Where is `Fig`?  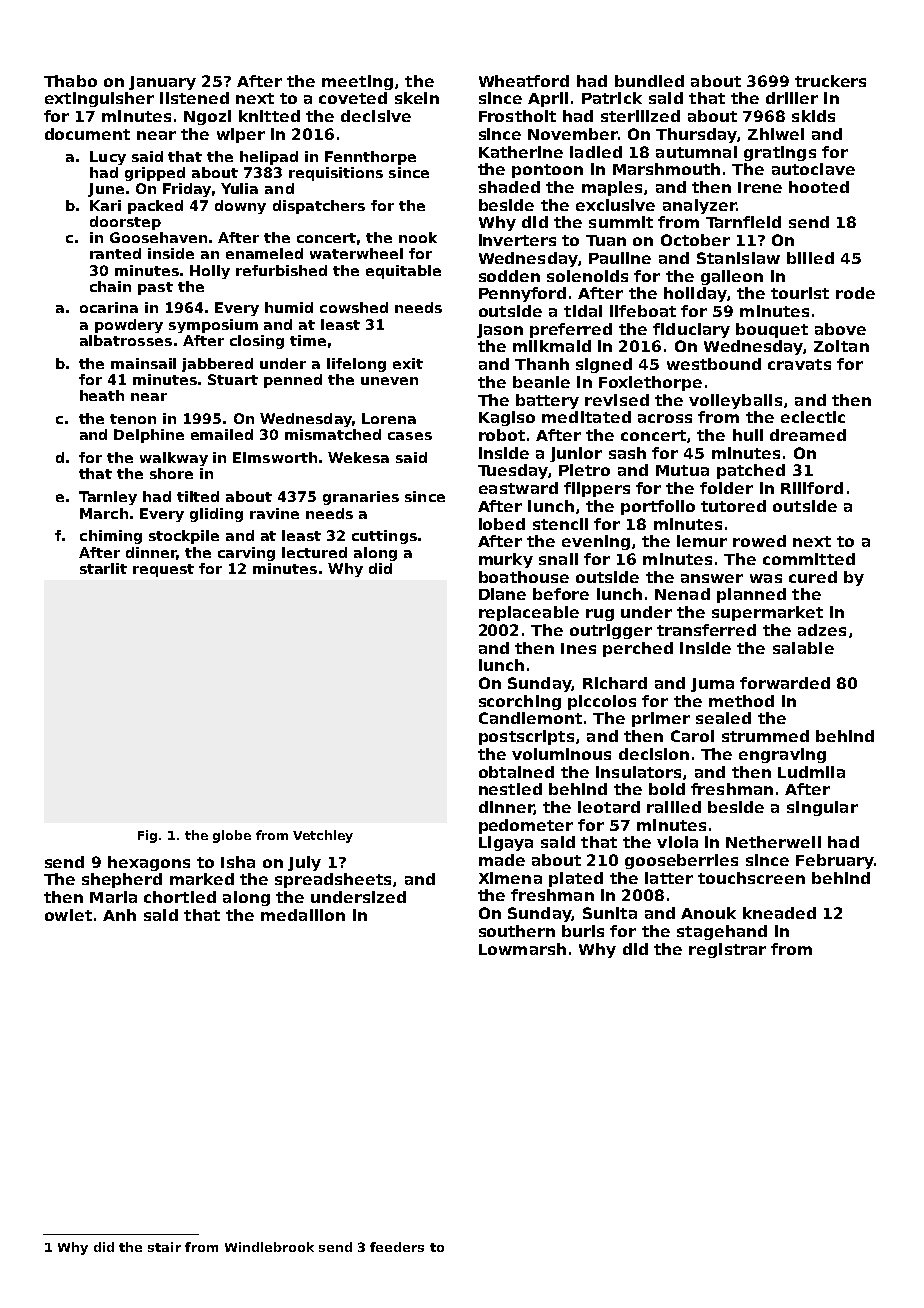 Fig is located at coordinates (147, 836).
